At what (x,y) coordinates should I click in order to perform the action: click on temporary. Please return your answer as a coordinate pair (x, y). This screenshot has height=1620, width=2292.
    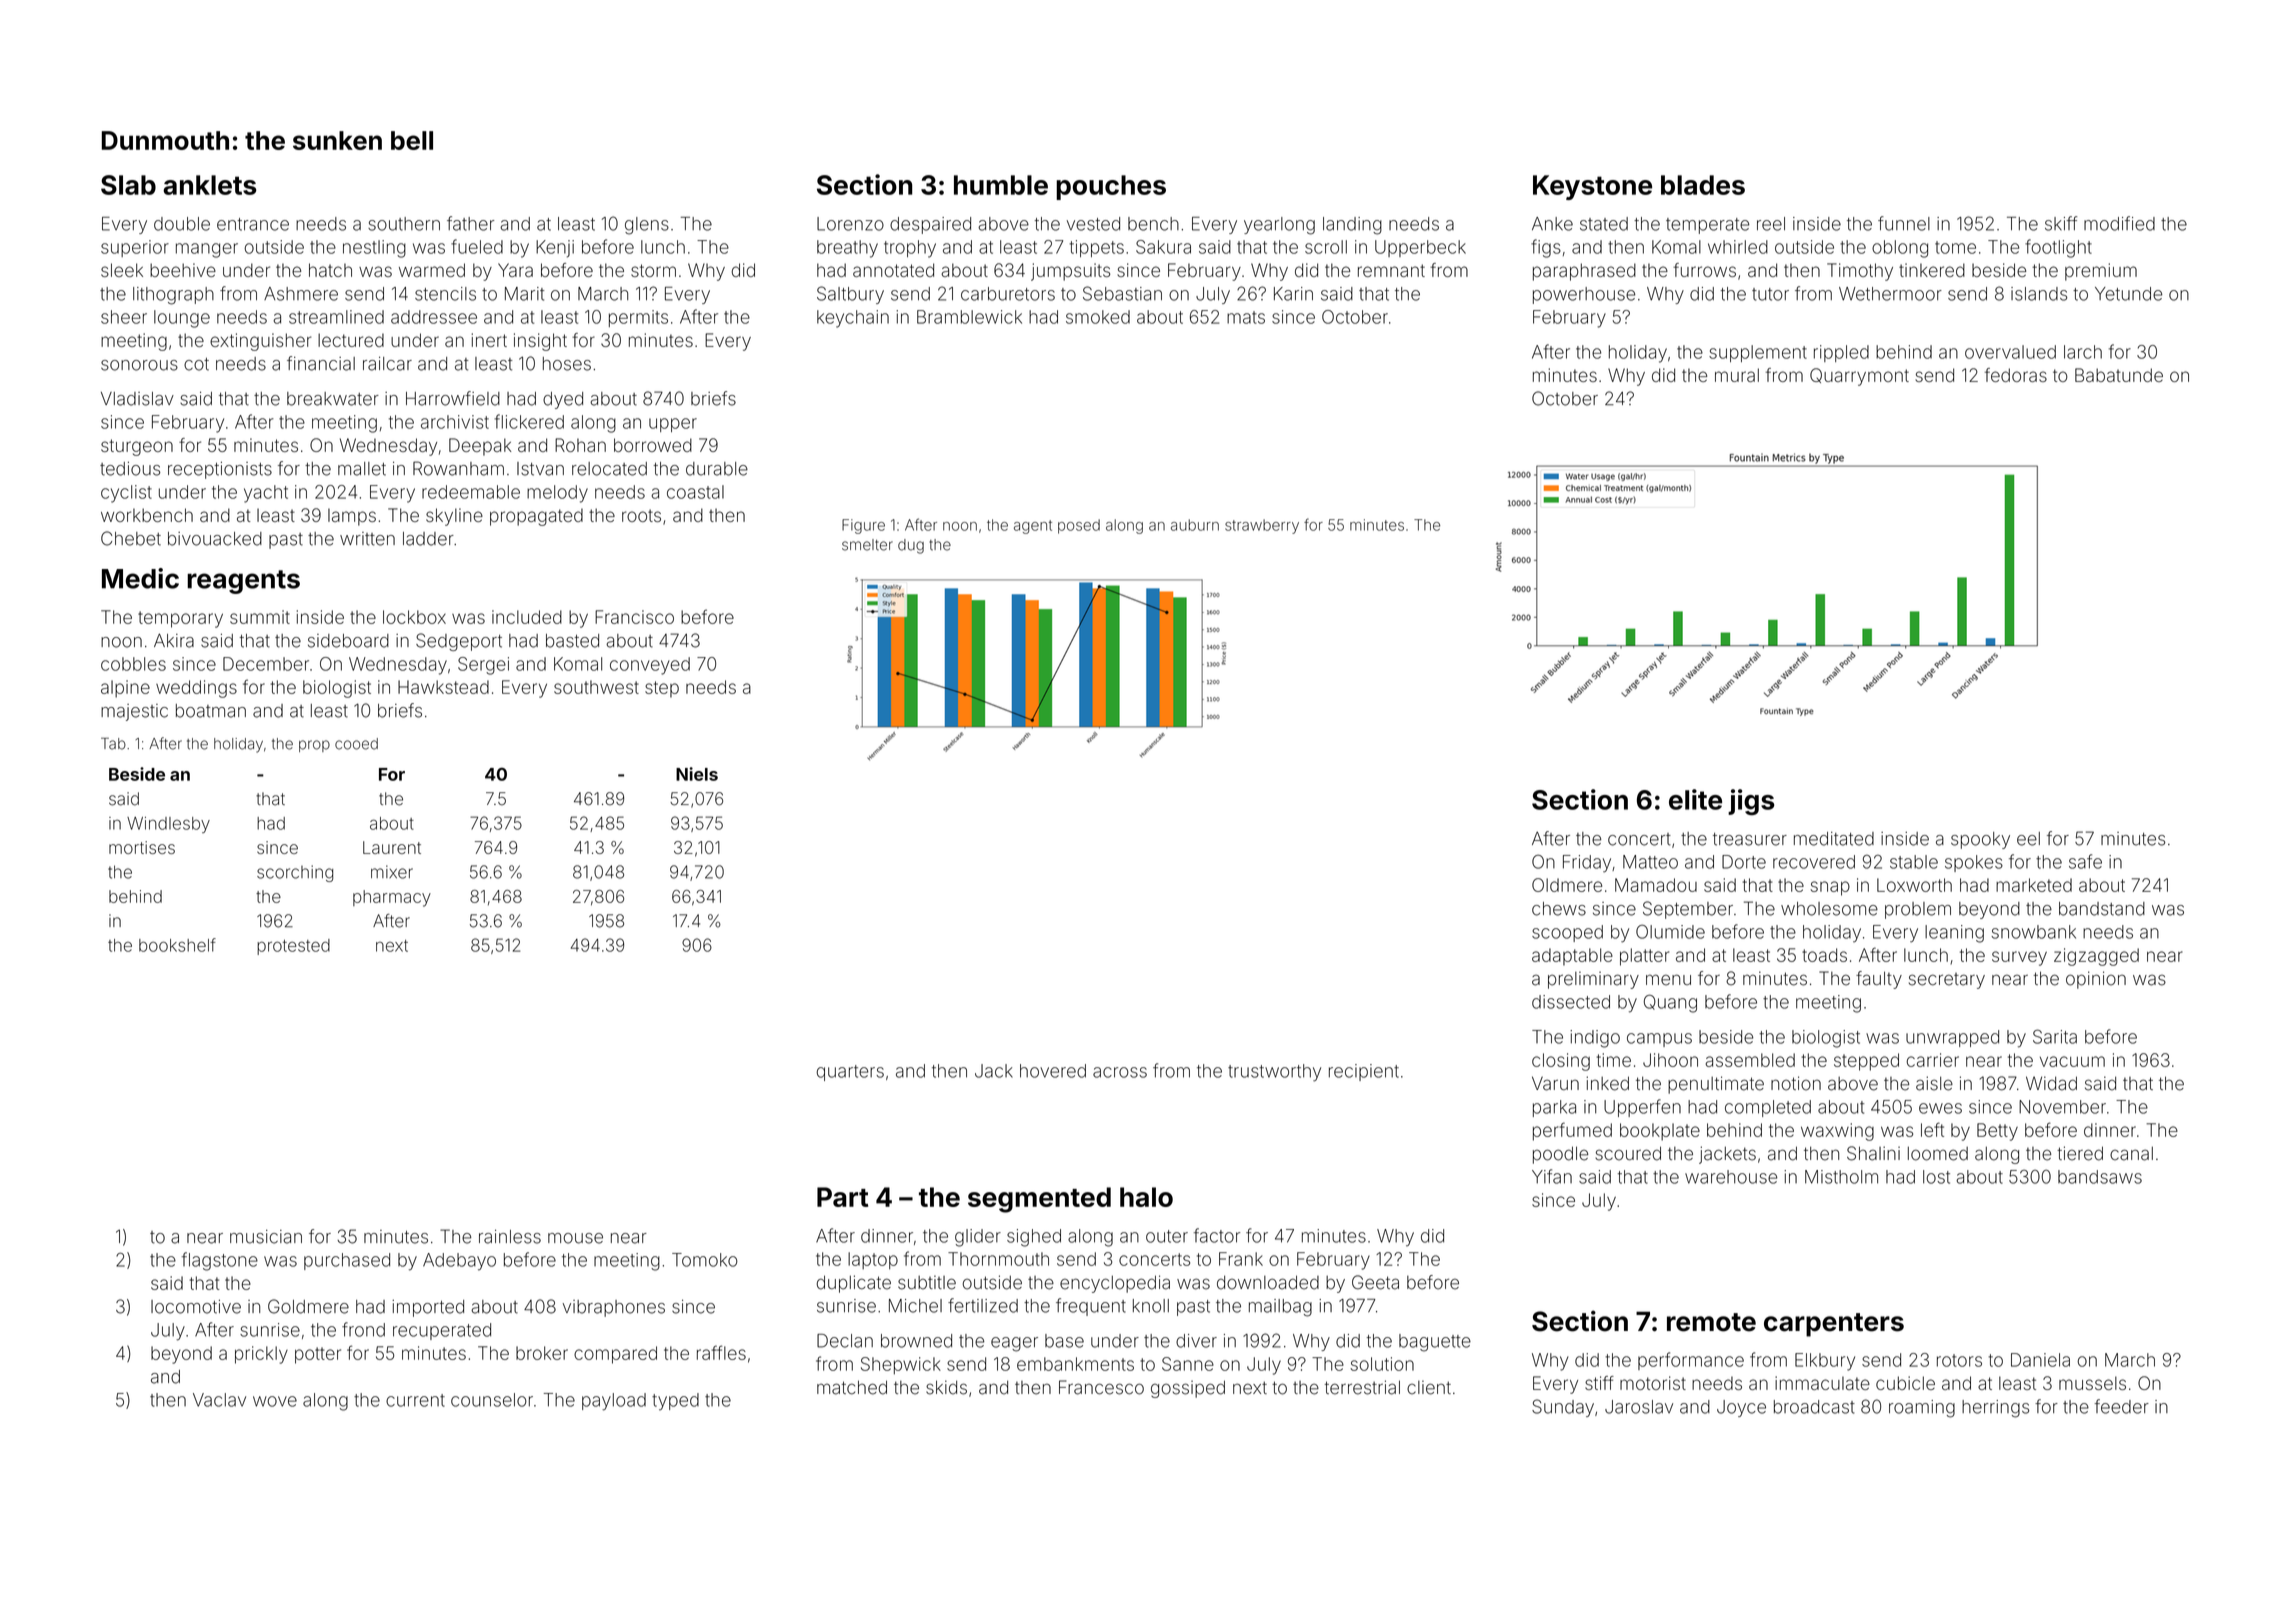
    Looking at the image, I should click on (180, 619).
